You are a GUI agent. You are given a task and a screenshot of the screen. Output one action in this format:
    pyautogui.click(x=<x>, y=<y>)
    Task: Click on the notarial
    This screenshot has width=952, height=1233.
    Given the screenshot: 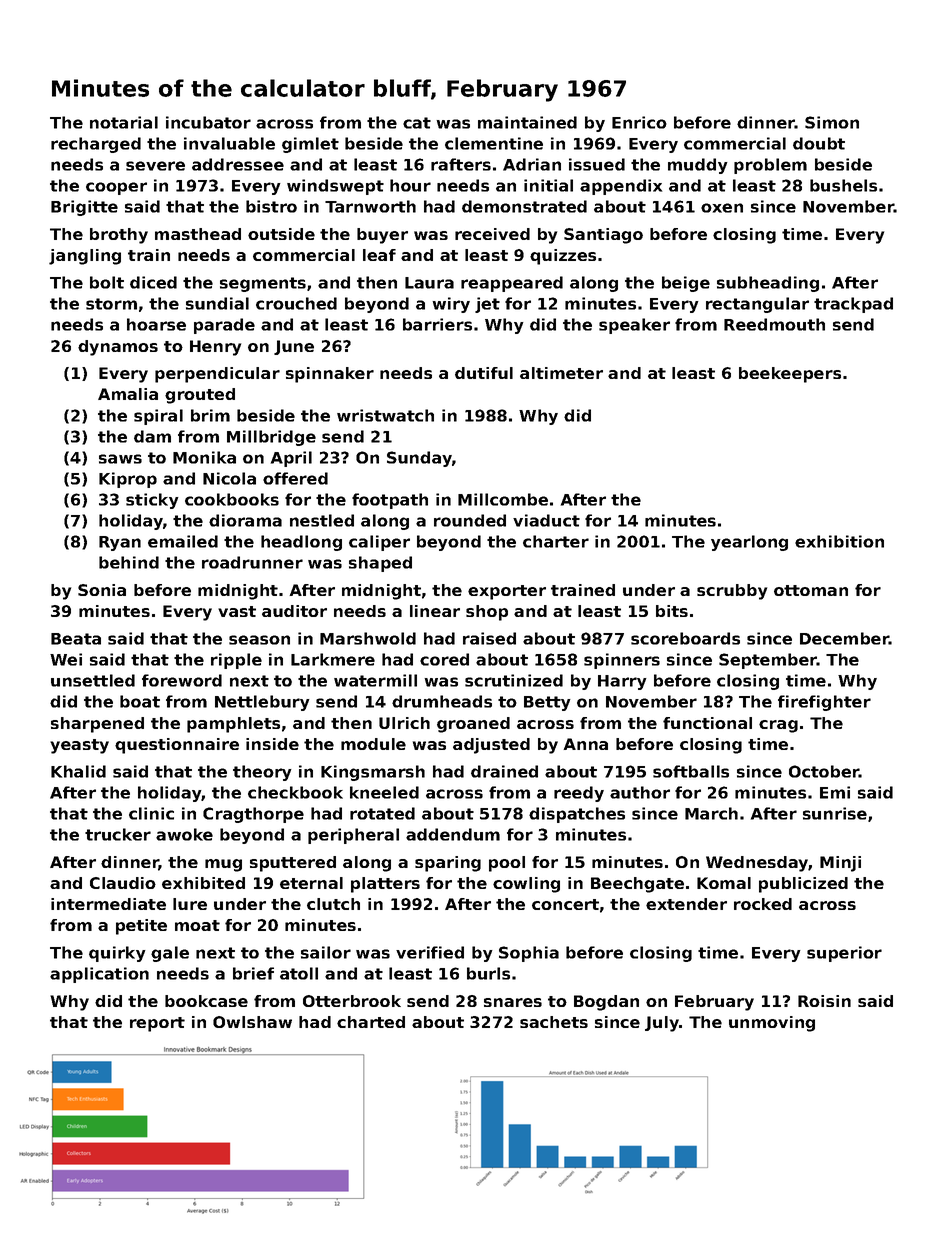 What is the action you would take?
    pyautogui.click(x=124, y=122)
